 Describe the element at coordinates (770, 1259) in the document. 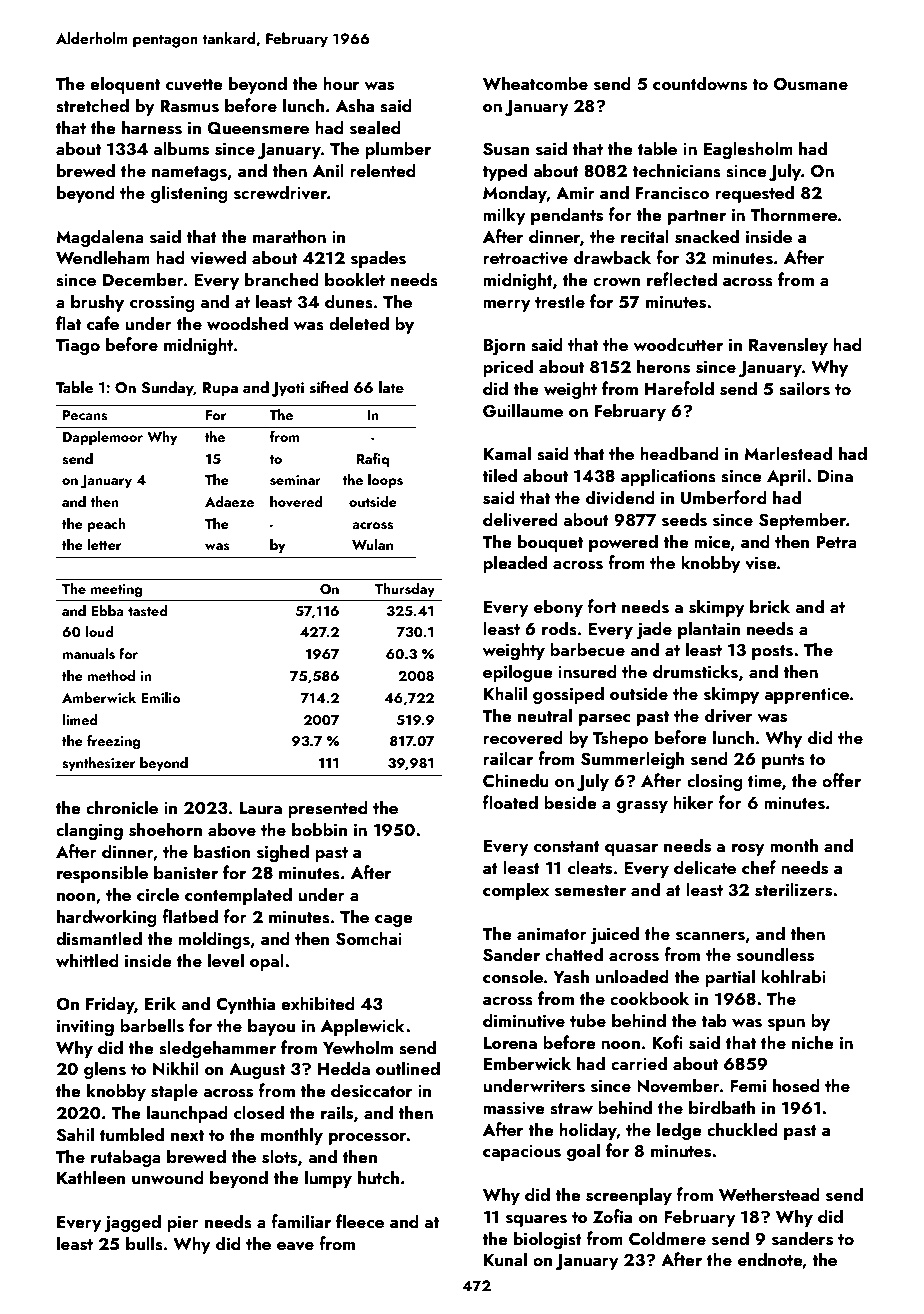

I see `endnote` at that location.
